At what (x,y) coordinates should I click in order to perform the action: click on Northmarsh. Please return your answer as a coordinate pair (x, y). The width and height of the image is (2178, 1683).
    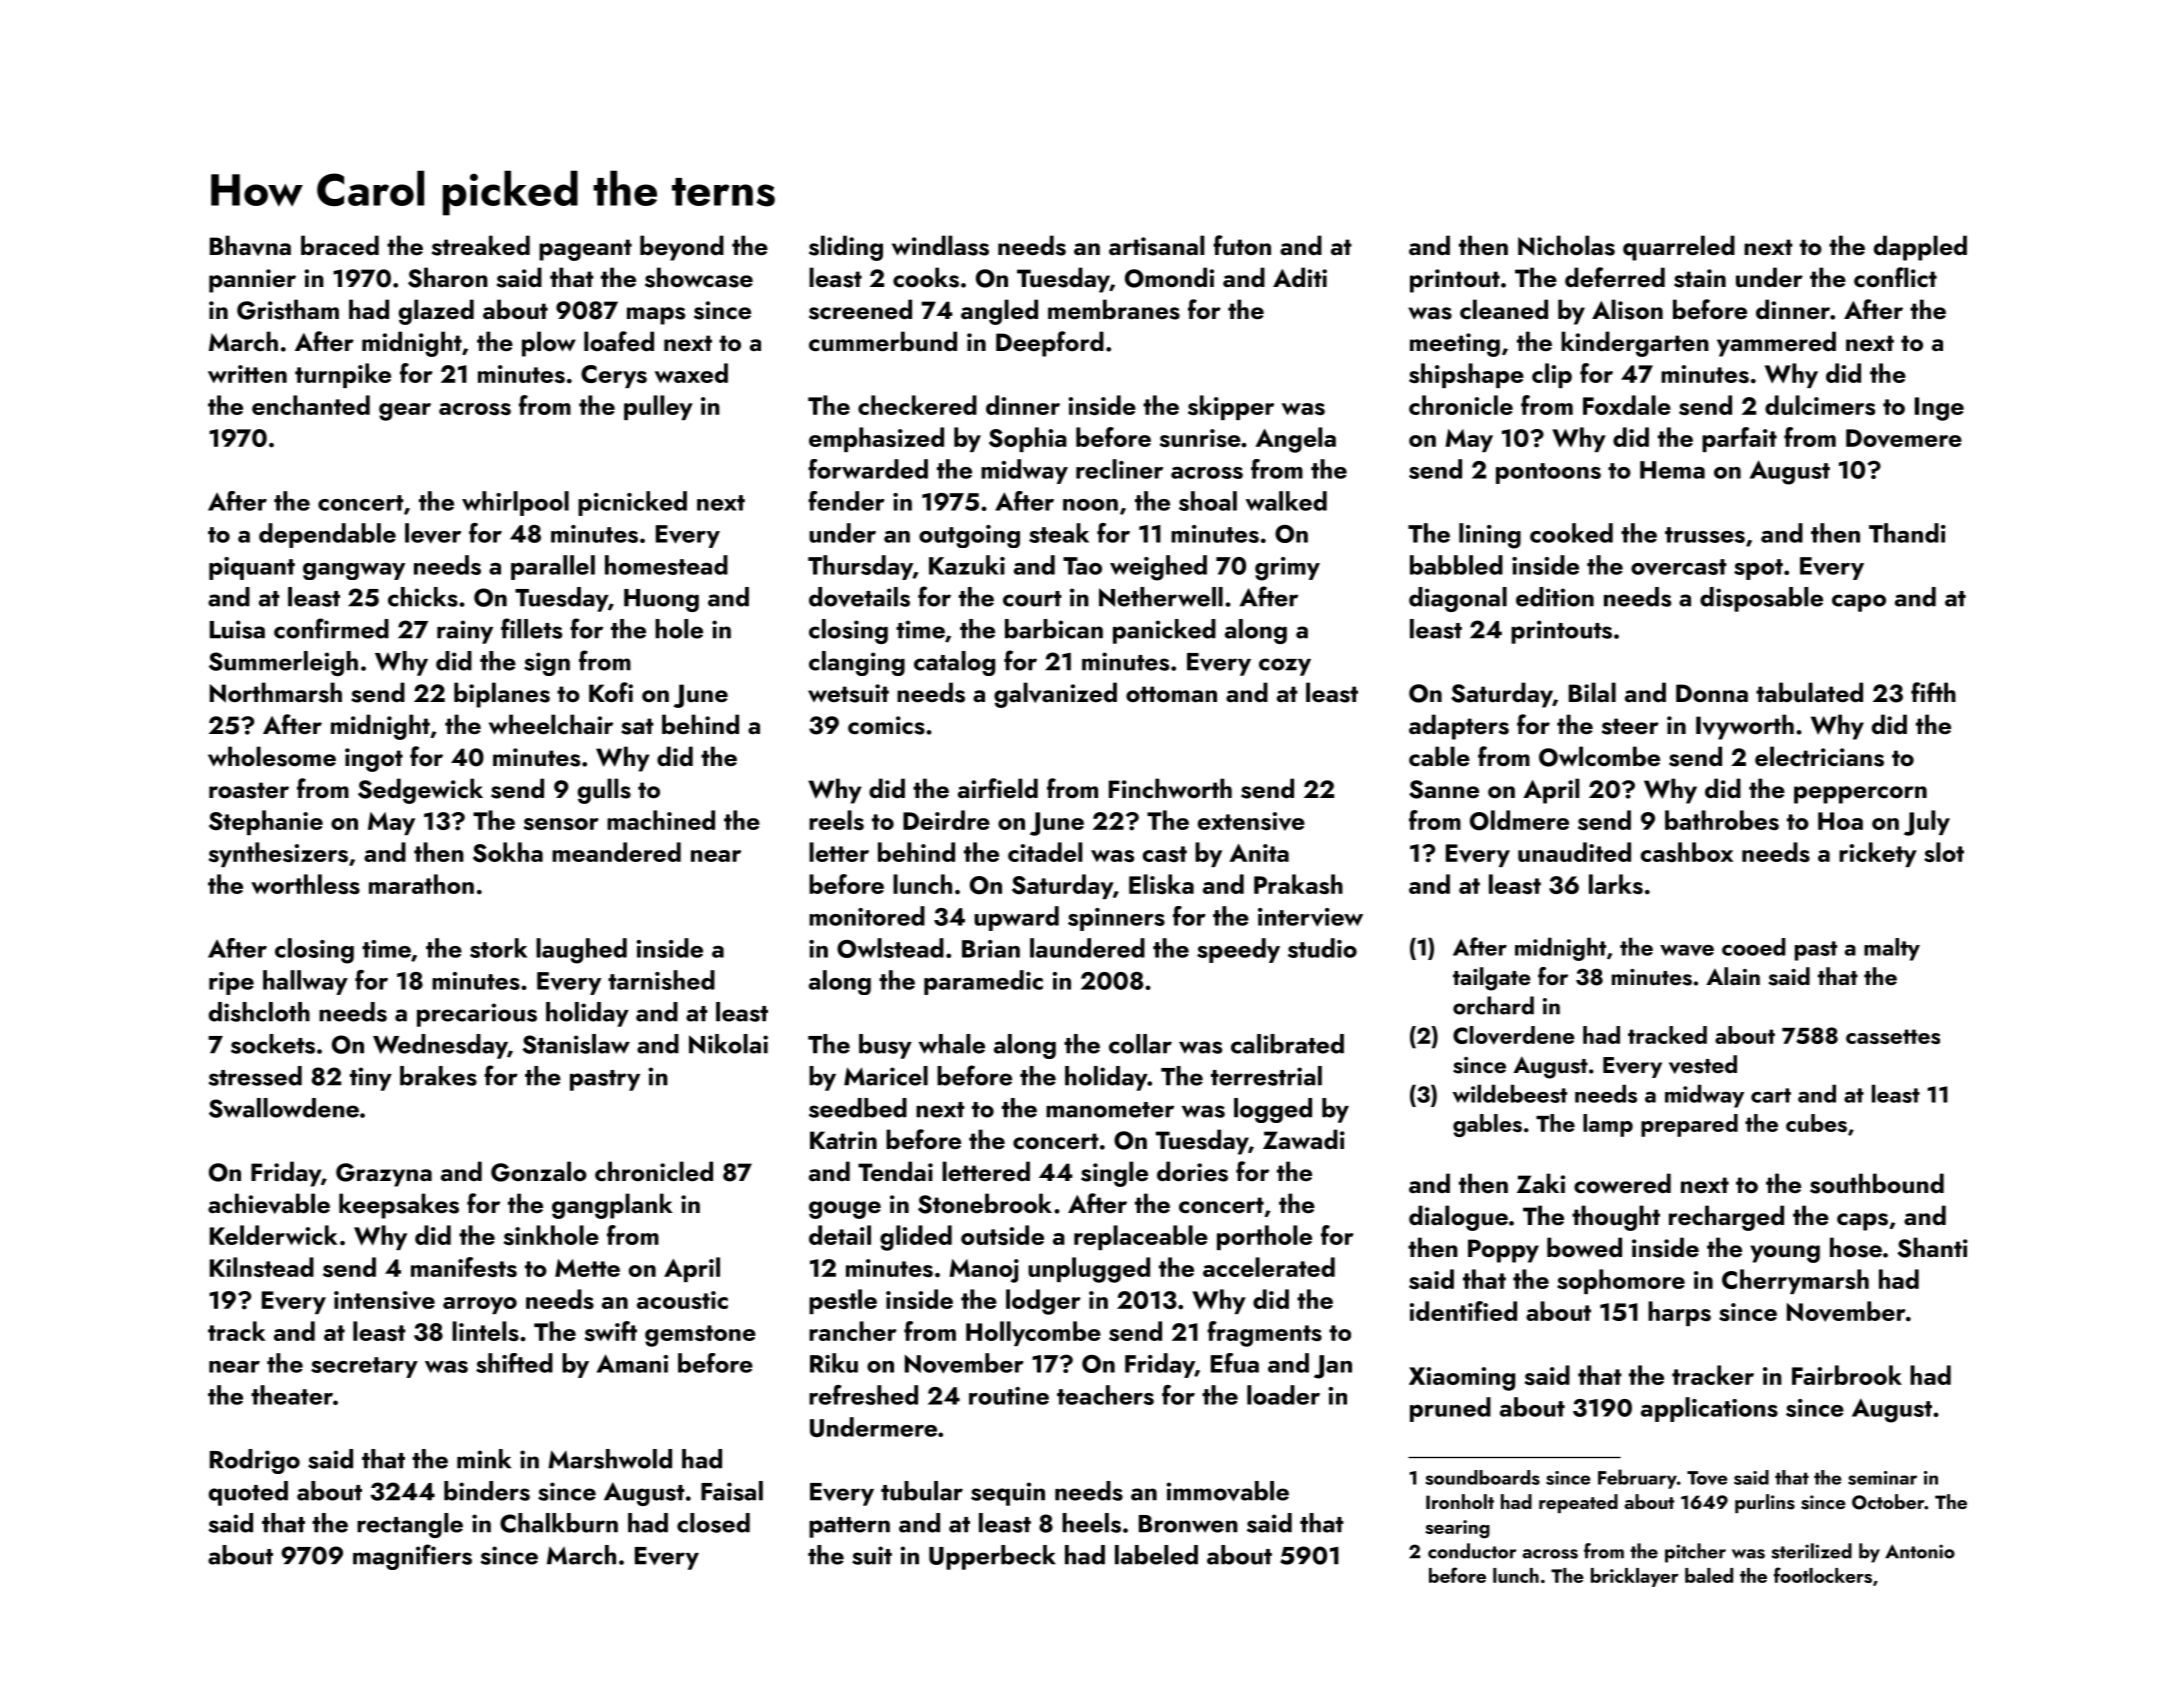
    Looking at the image, I should click on (276, 692).
